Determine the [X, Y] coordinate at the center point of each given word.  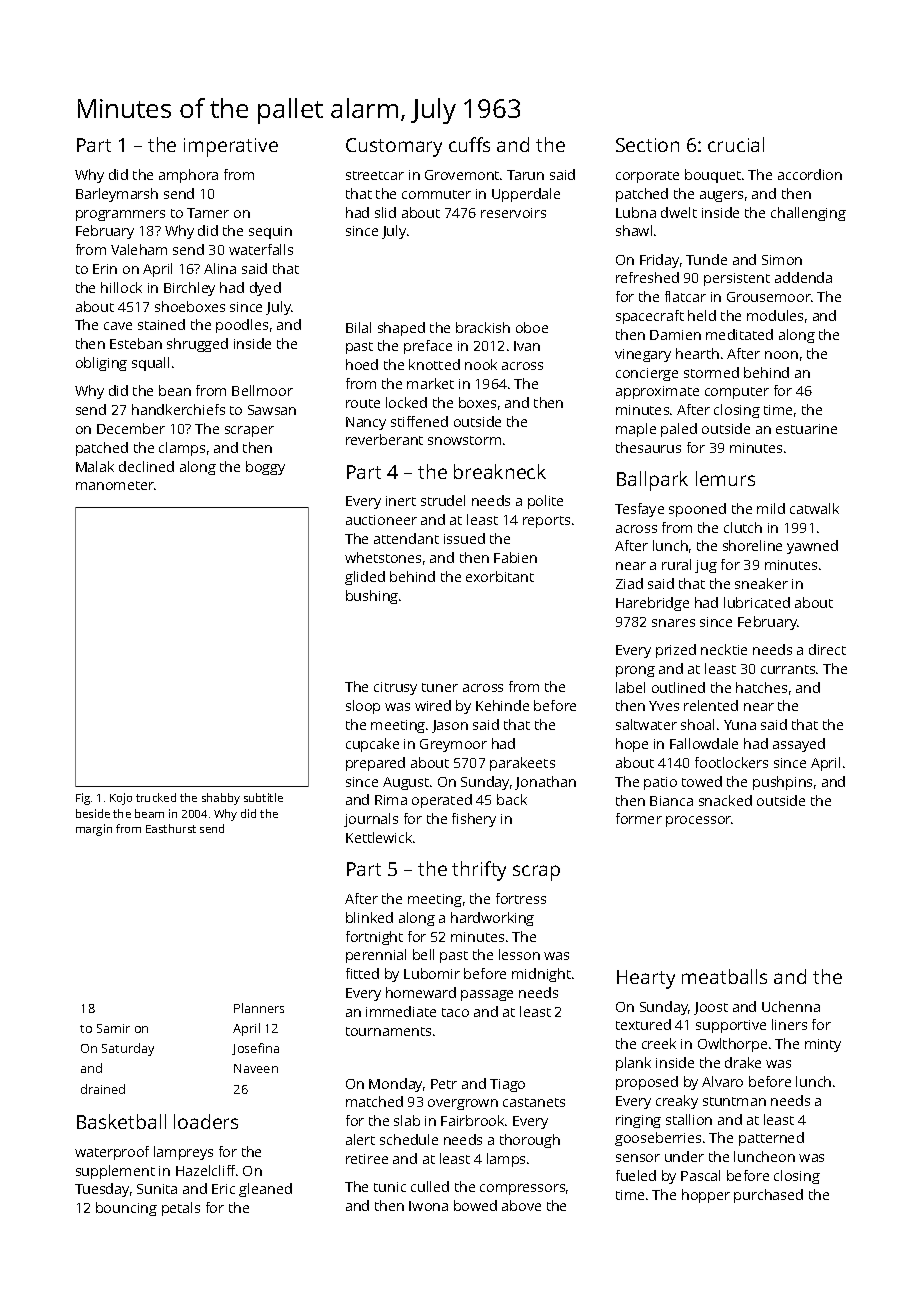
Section [647, 145]
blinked [369, 917]
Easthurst [171, 828]
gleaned [265, 1190]
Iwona [428, 1206]
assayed [799, 745]
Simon [782, 260]
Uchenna [791, 1006]
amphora [188, 176]
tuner [440, 687]
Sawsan [272, 410]
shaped [401, 329]
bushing [372, 597]
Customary [394, 147]
